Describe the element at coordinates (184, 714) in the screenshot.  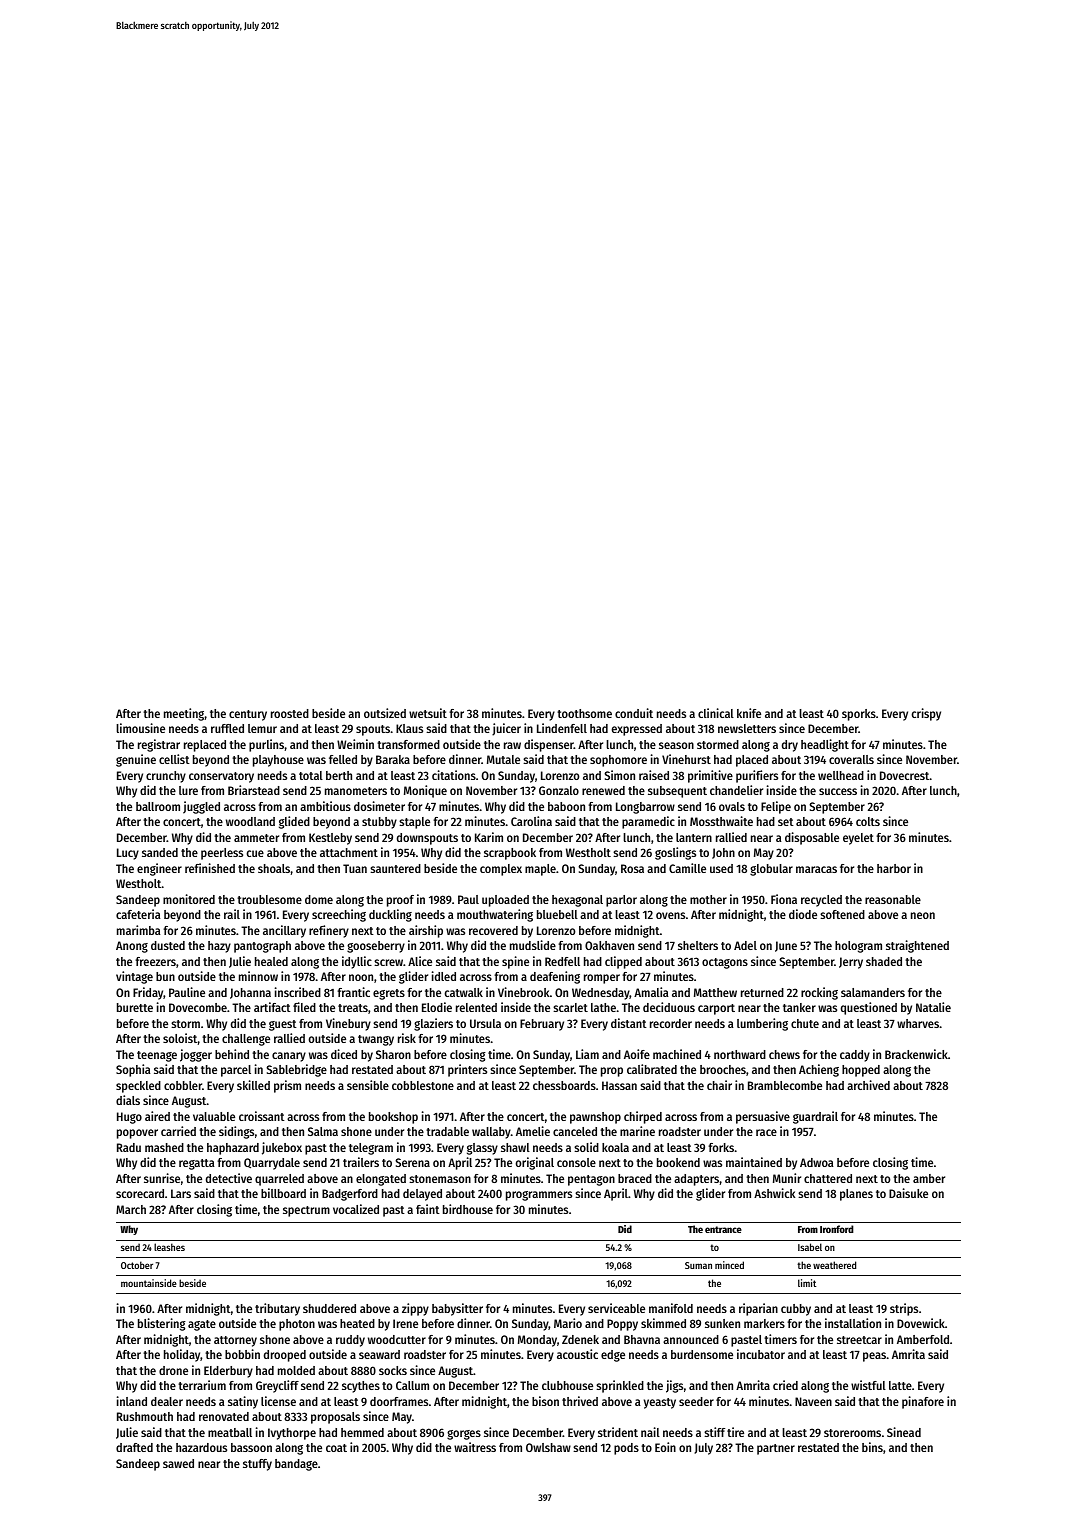
I see `meeting` at that location.
